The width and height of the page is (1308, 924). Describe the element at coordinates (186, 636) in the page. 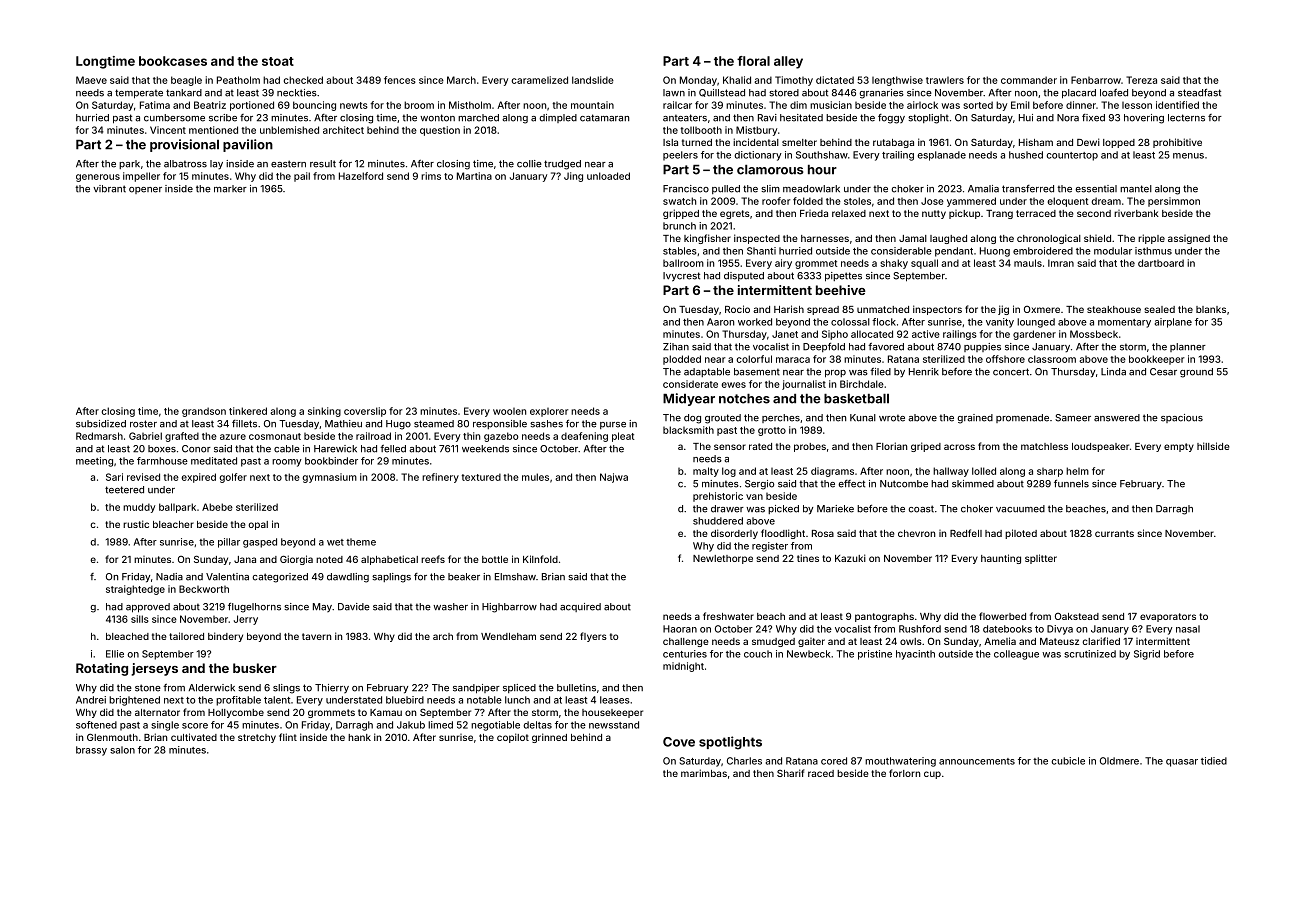

I see `tailored` at that location.
